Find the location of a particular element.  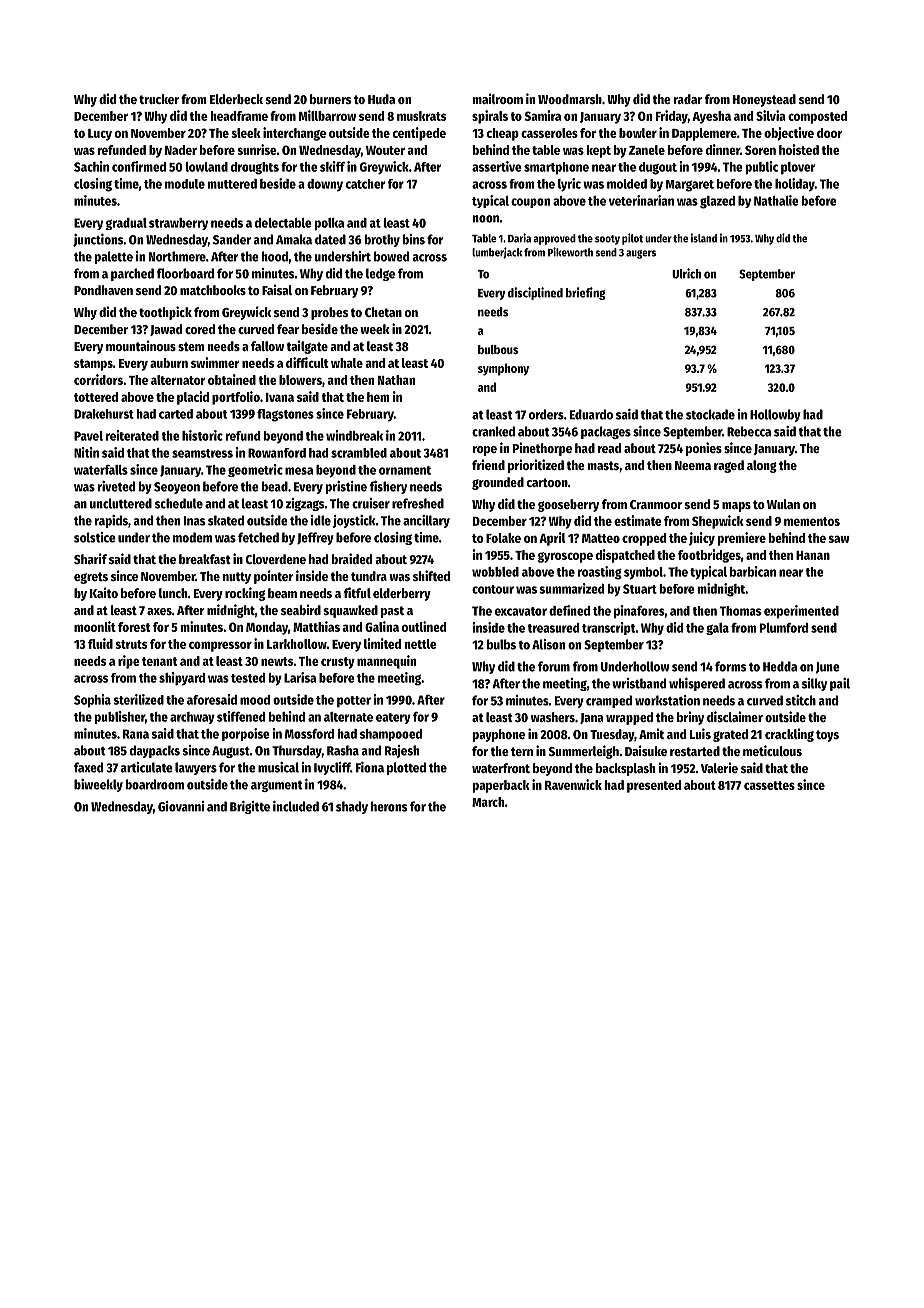

pail is located at coordinates (840, 684).
